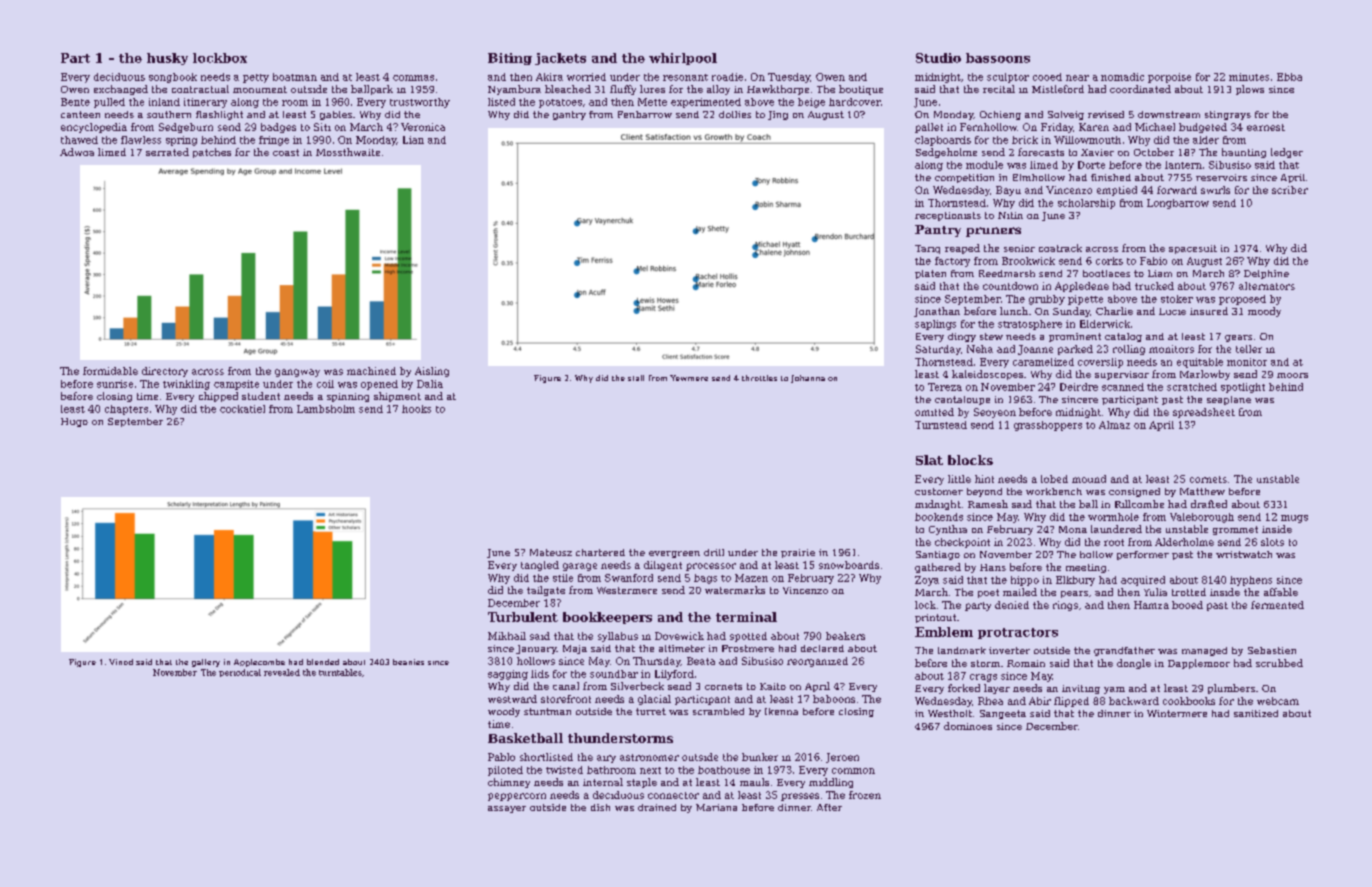 The width and height of the screenshot is (1372, 887). What do you see at coordinates (575, 649) in the screenshot?
I see `Maja` at bounding box center [575, 649].
